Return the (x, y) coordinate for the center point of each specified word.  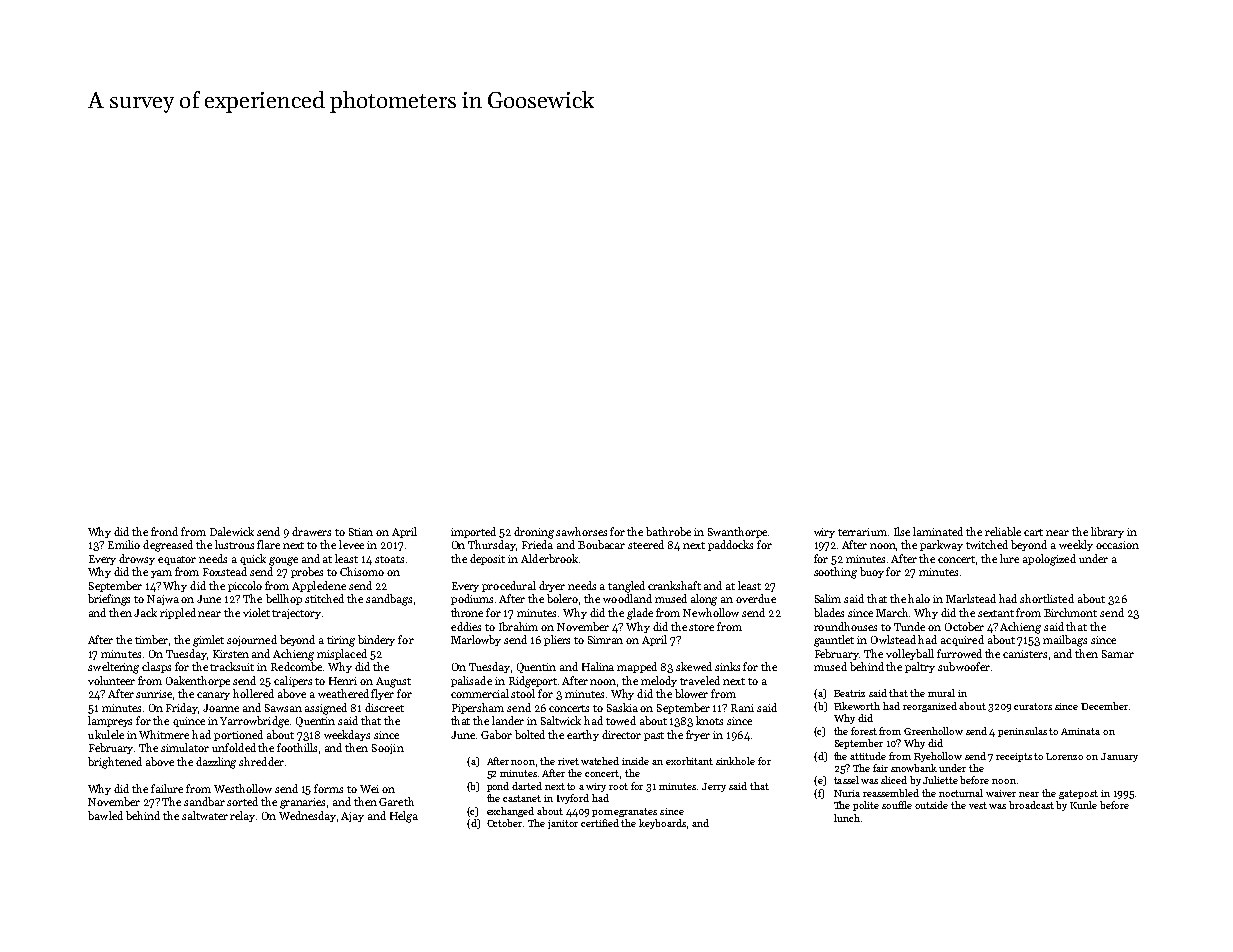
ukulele (106, 734)
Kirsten (231, 654)
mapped (637, 667)
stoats (389, 559)
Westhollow (243, 788)
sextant (996, 613)
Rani (742, 708)
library (1107, 532)
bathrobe (668, 531)
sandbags (389, 600)
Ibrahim (518, 626)
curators (1033, 706)
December (1104, 706)
